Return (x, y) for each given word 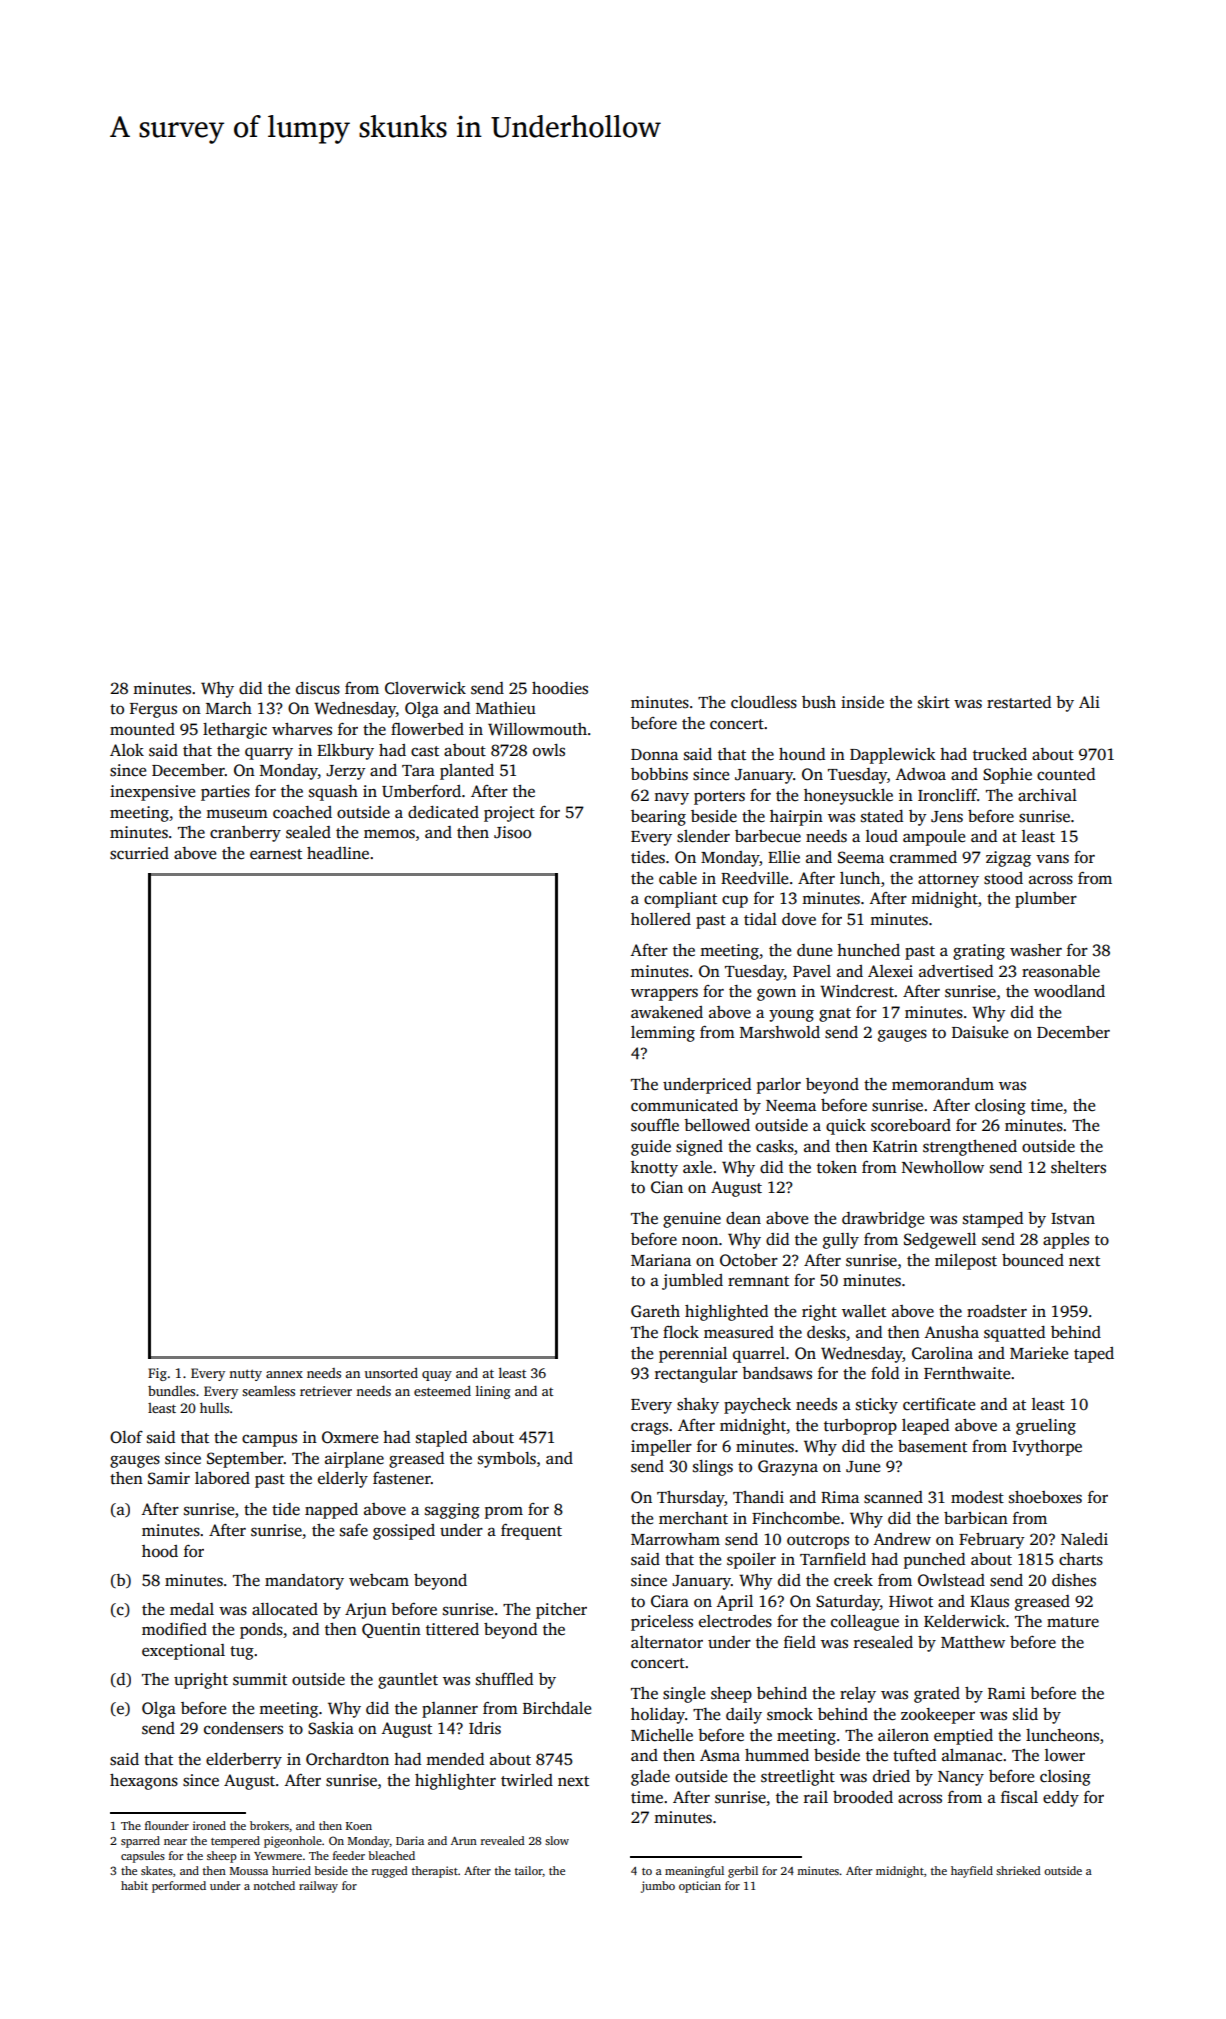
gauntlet (408, 1681)
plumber (1046, 900)
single (684, 1695)
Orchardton (347, 1759)
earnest (276, 854)
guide (651, 1148)
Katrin (895, 1146)
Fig (157, 1374)
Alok (127, 750)
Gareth (655, 1311)
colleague (865, 1623)
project (509, 814)
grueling (1046, 1427)
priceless (662, 1623)
